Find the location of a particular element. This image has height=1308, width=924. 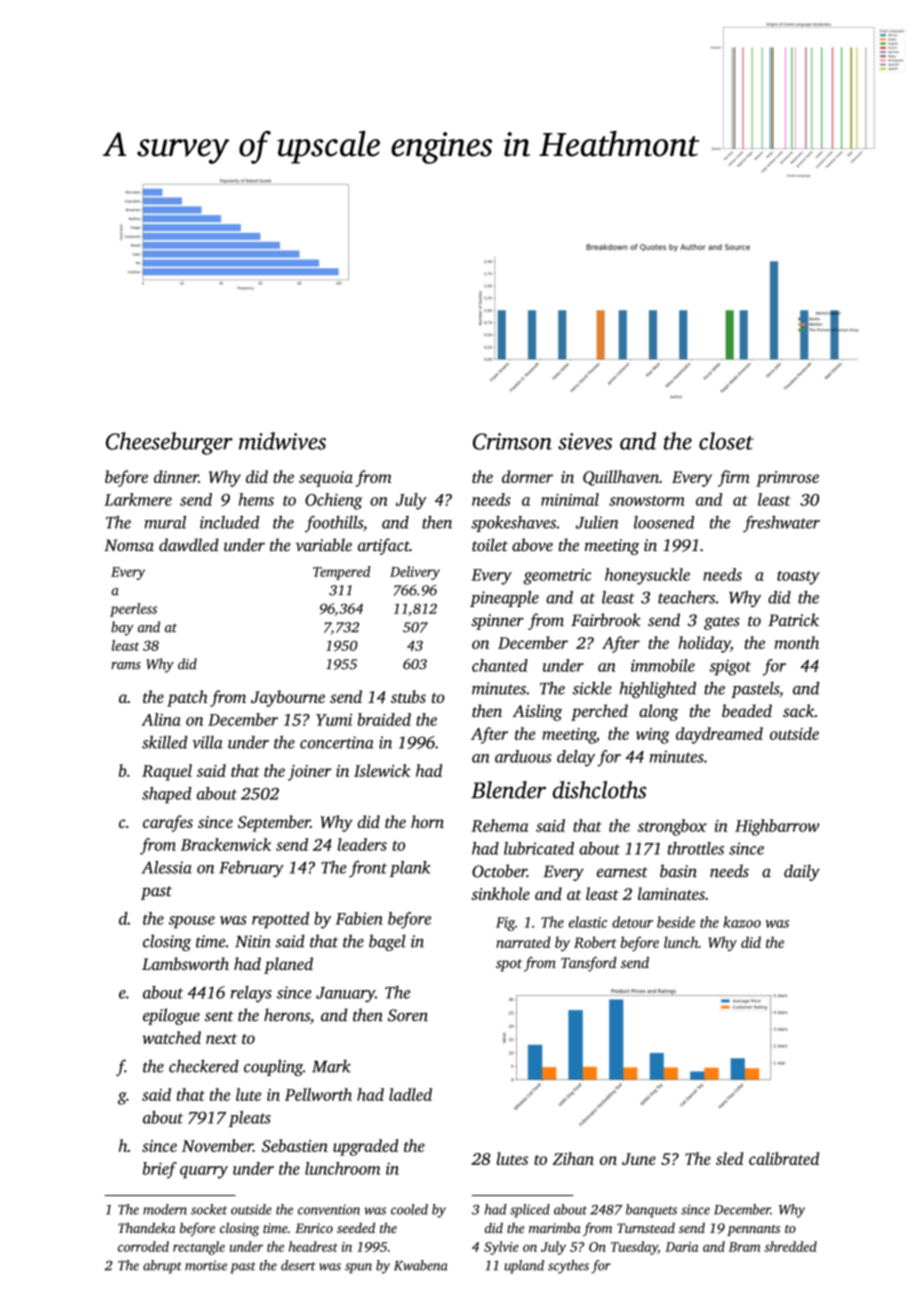

repotted is located at coordinates (280, 920).
